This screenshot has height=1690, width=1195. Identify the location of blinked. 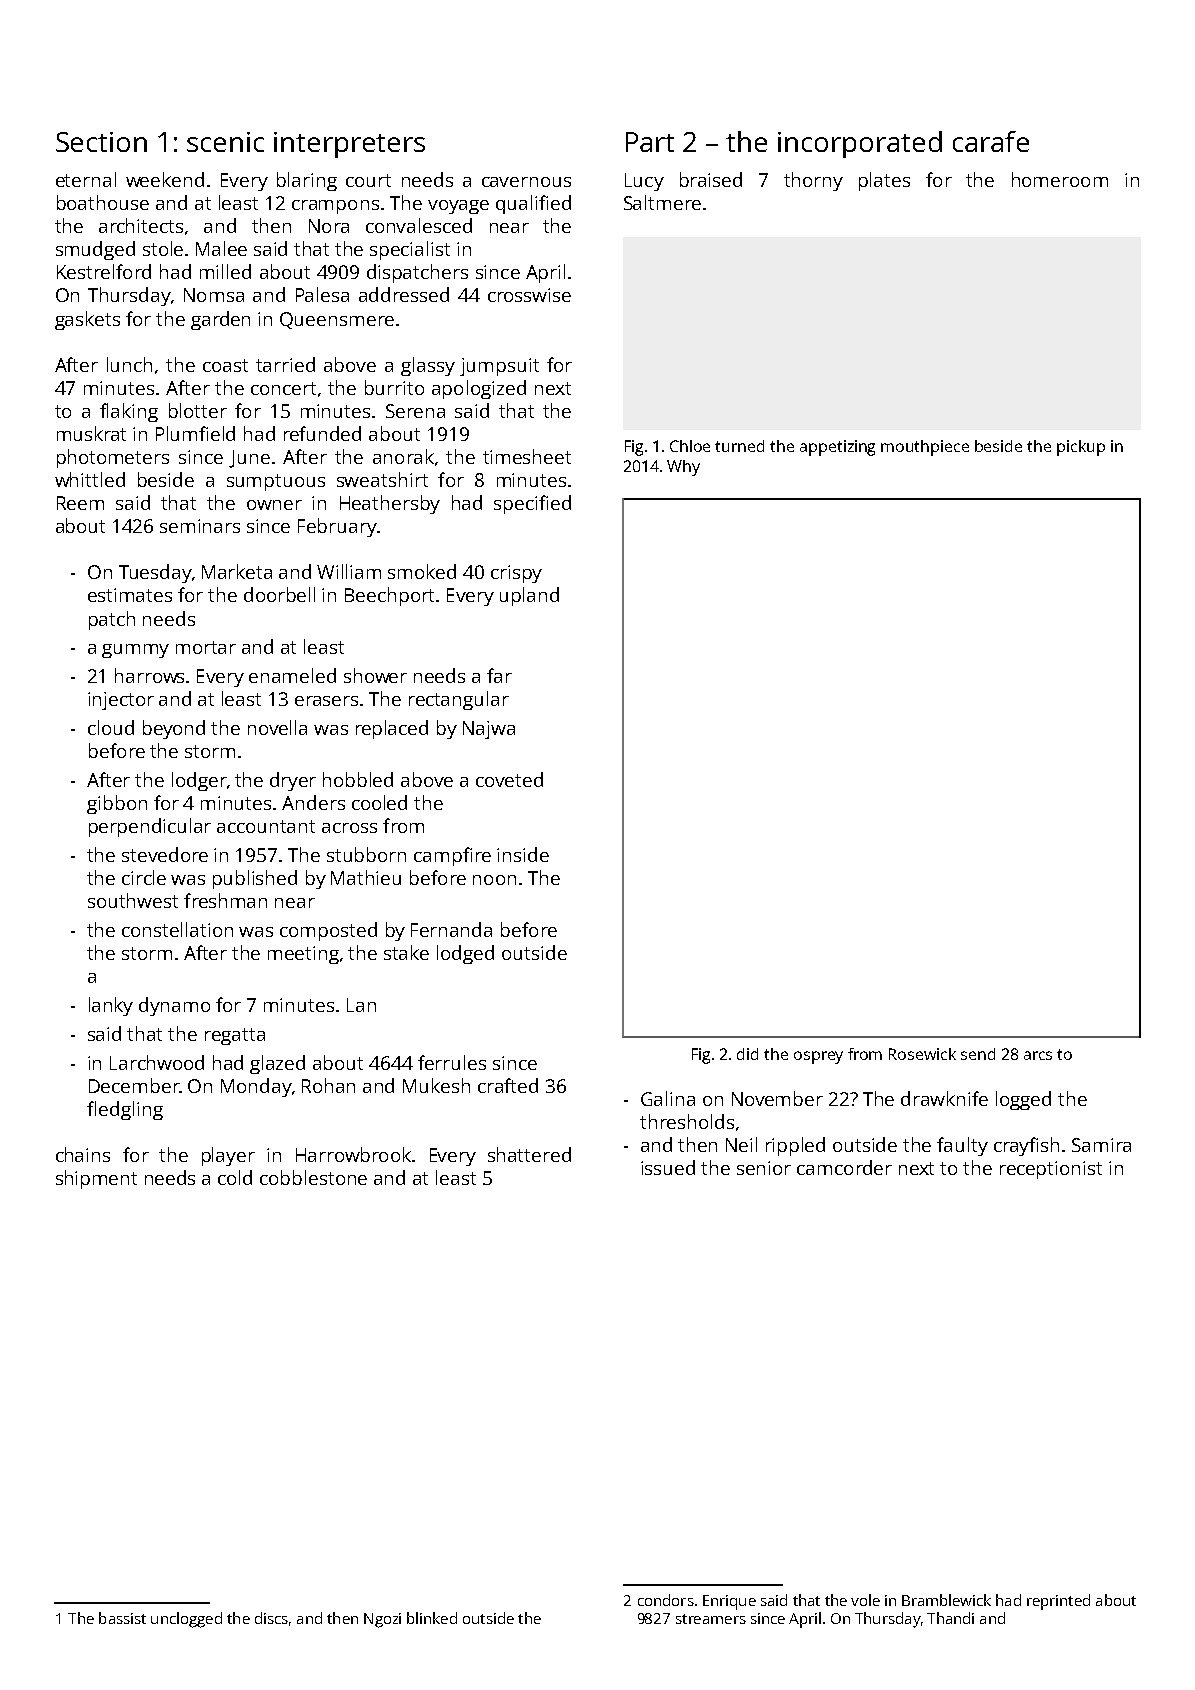
(432, 1618).
